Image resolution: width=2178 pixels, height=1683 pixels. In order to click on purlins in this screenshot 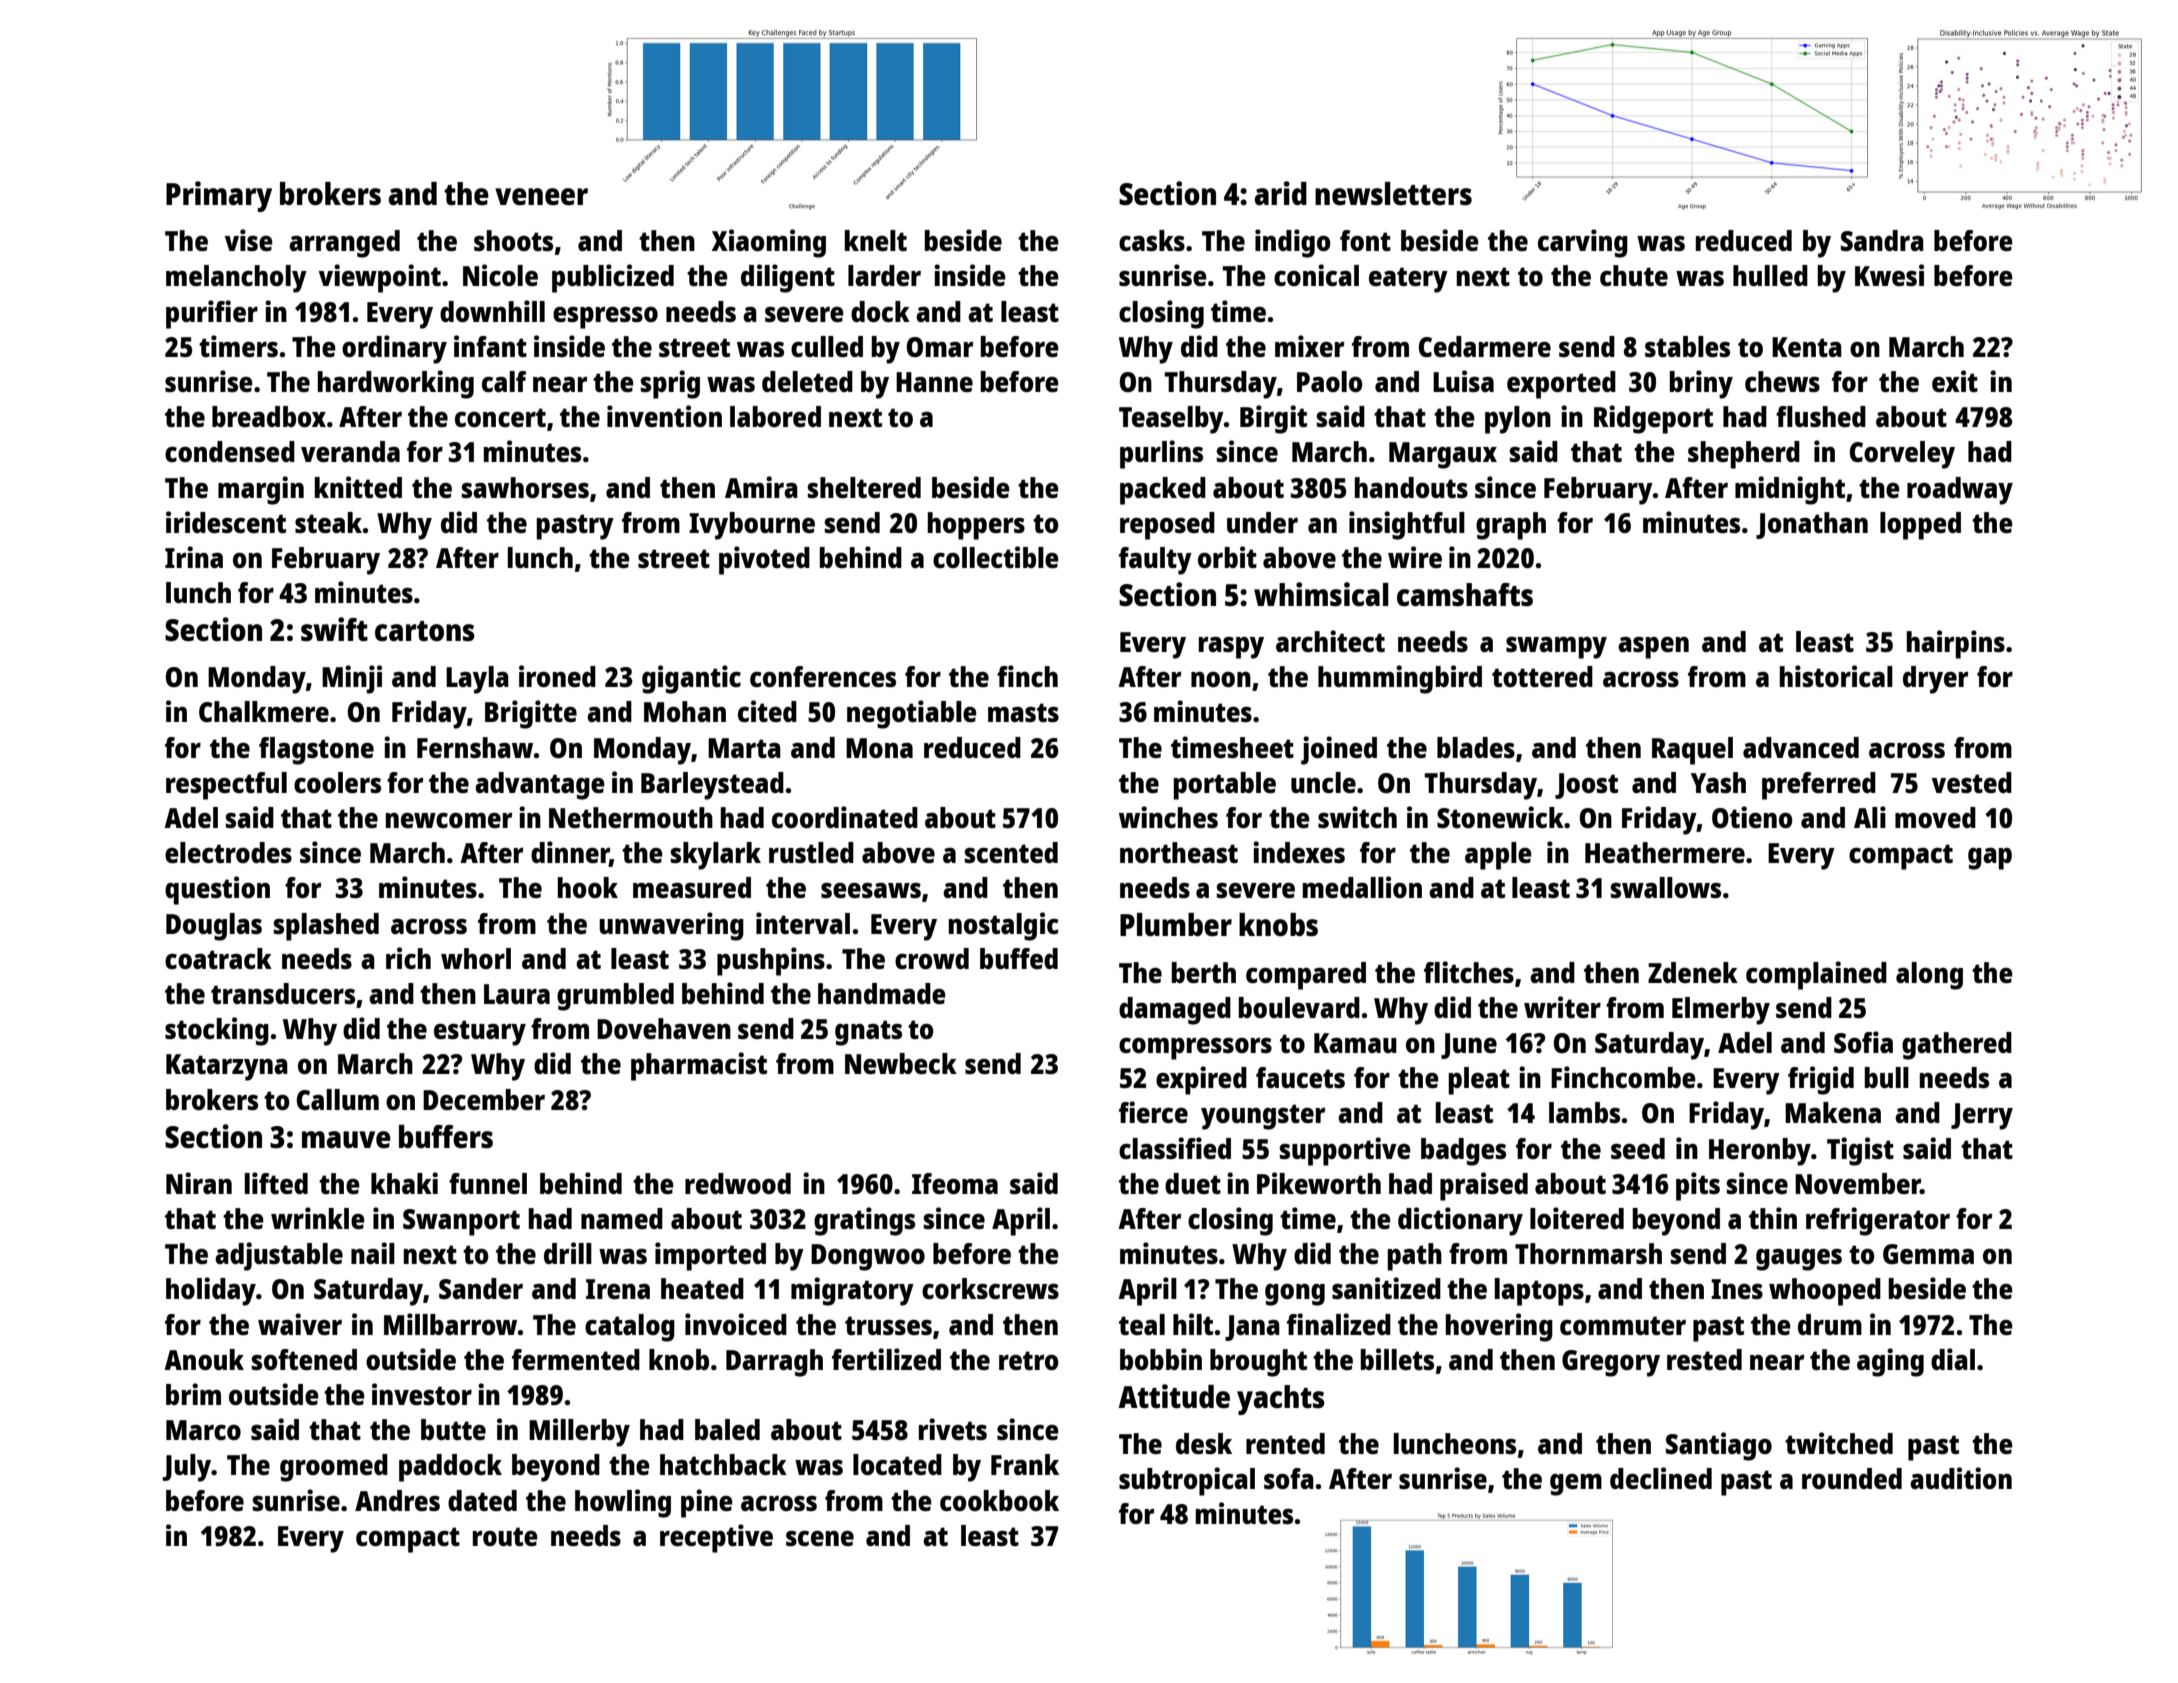, I will do `click(1161, 454)`.
